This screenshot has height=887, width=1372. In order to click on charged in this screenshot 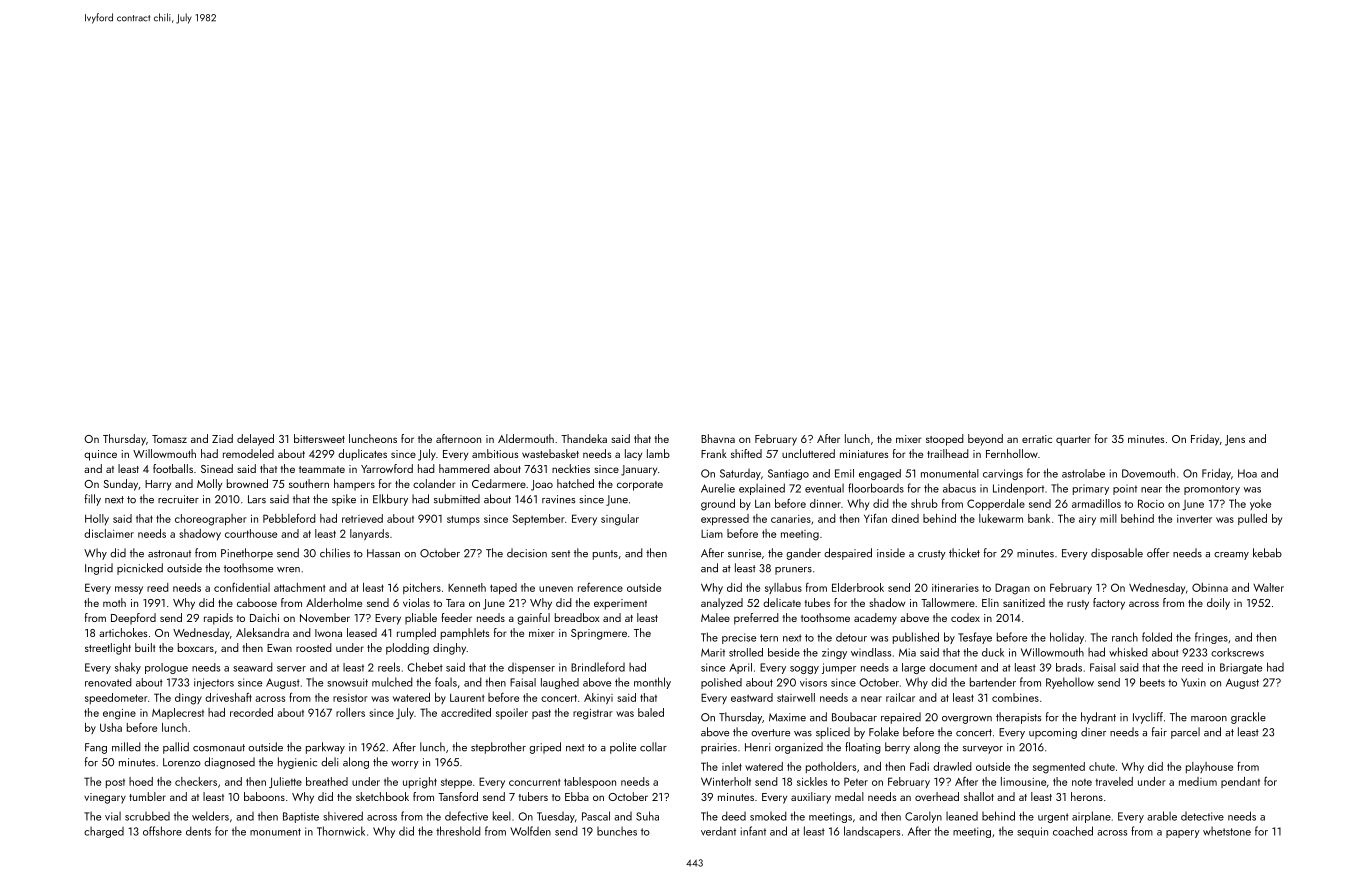, I will do `click(104, 832)`.
